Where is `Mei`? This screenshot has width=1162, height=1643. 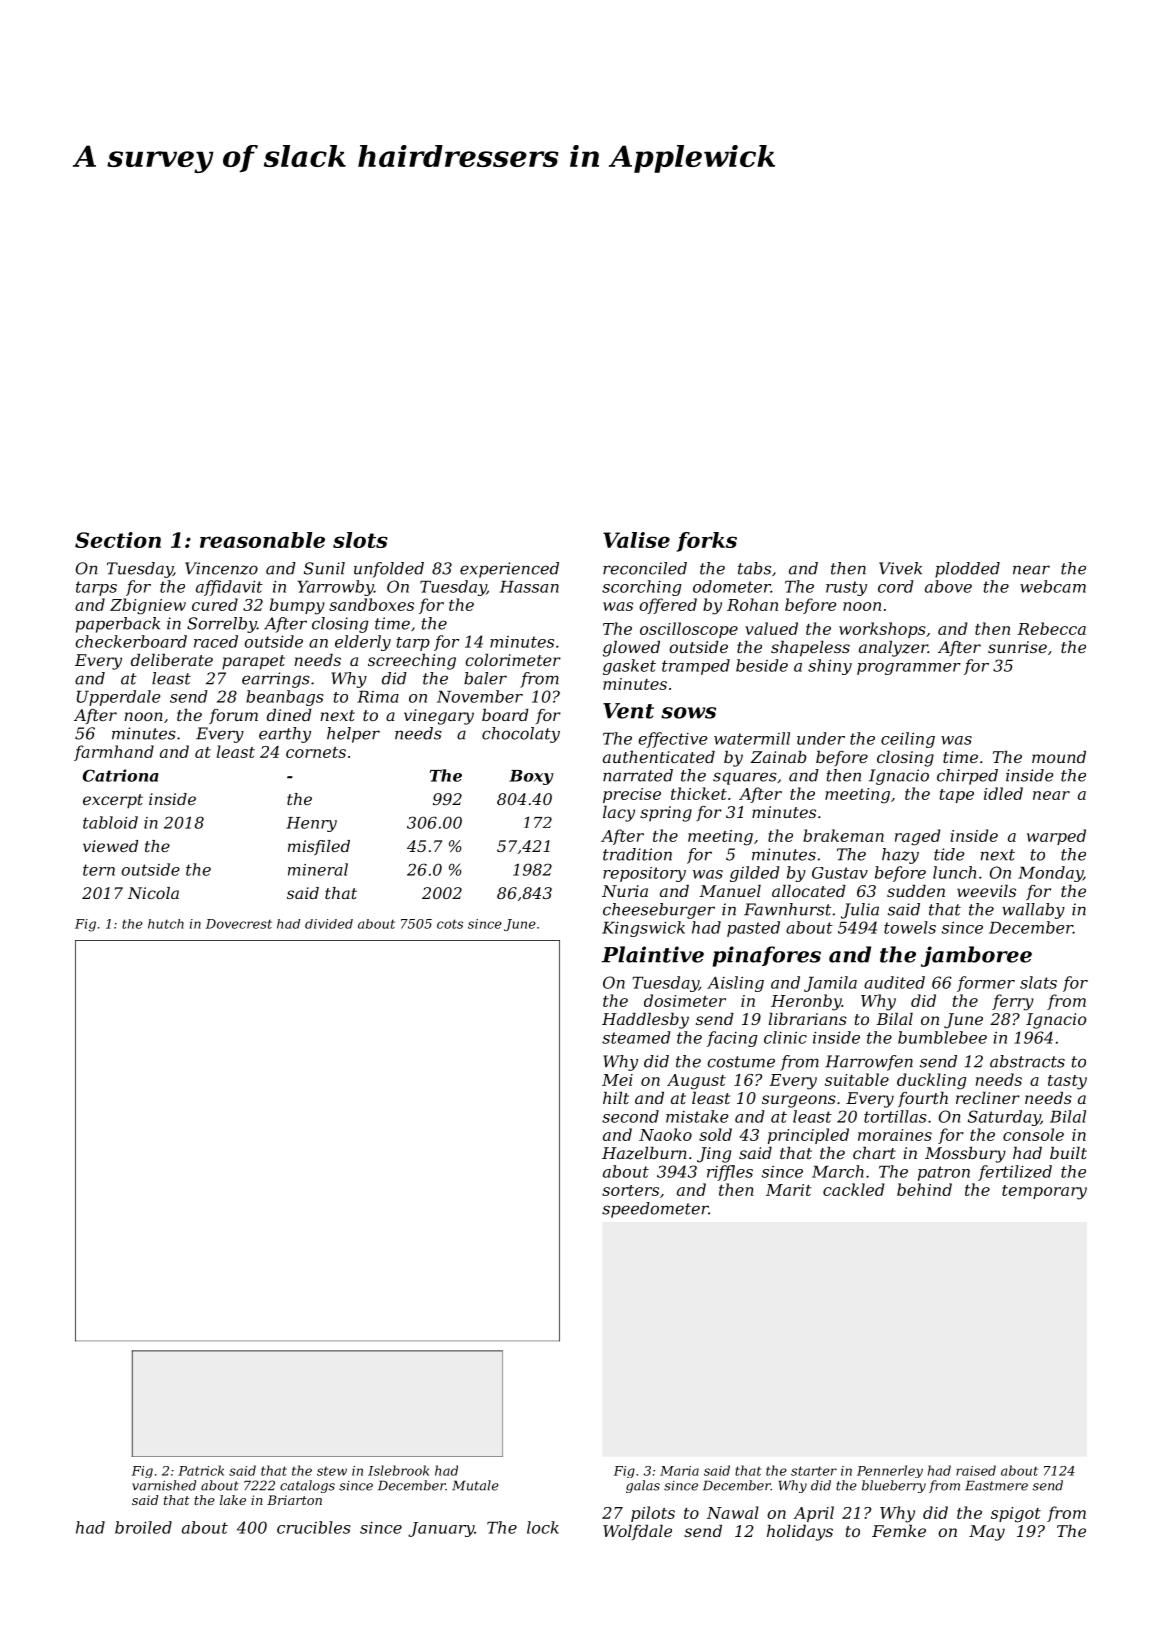
Mei is located at coordinates (617, 1080).
